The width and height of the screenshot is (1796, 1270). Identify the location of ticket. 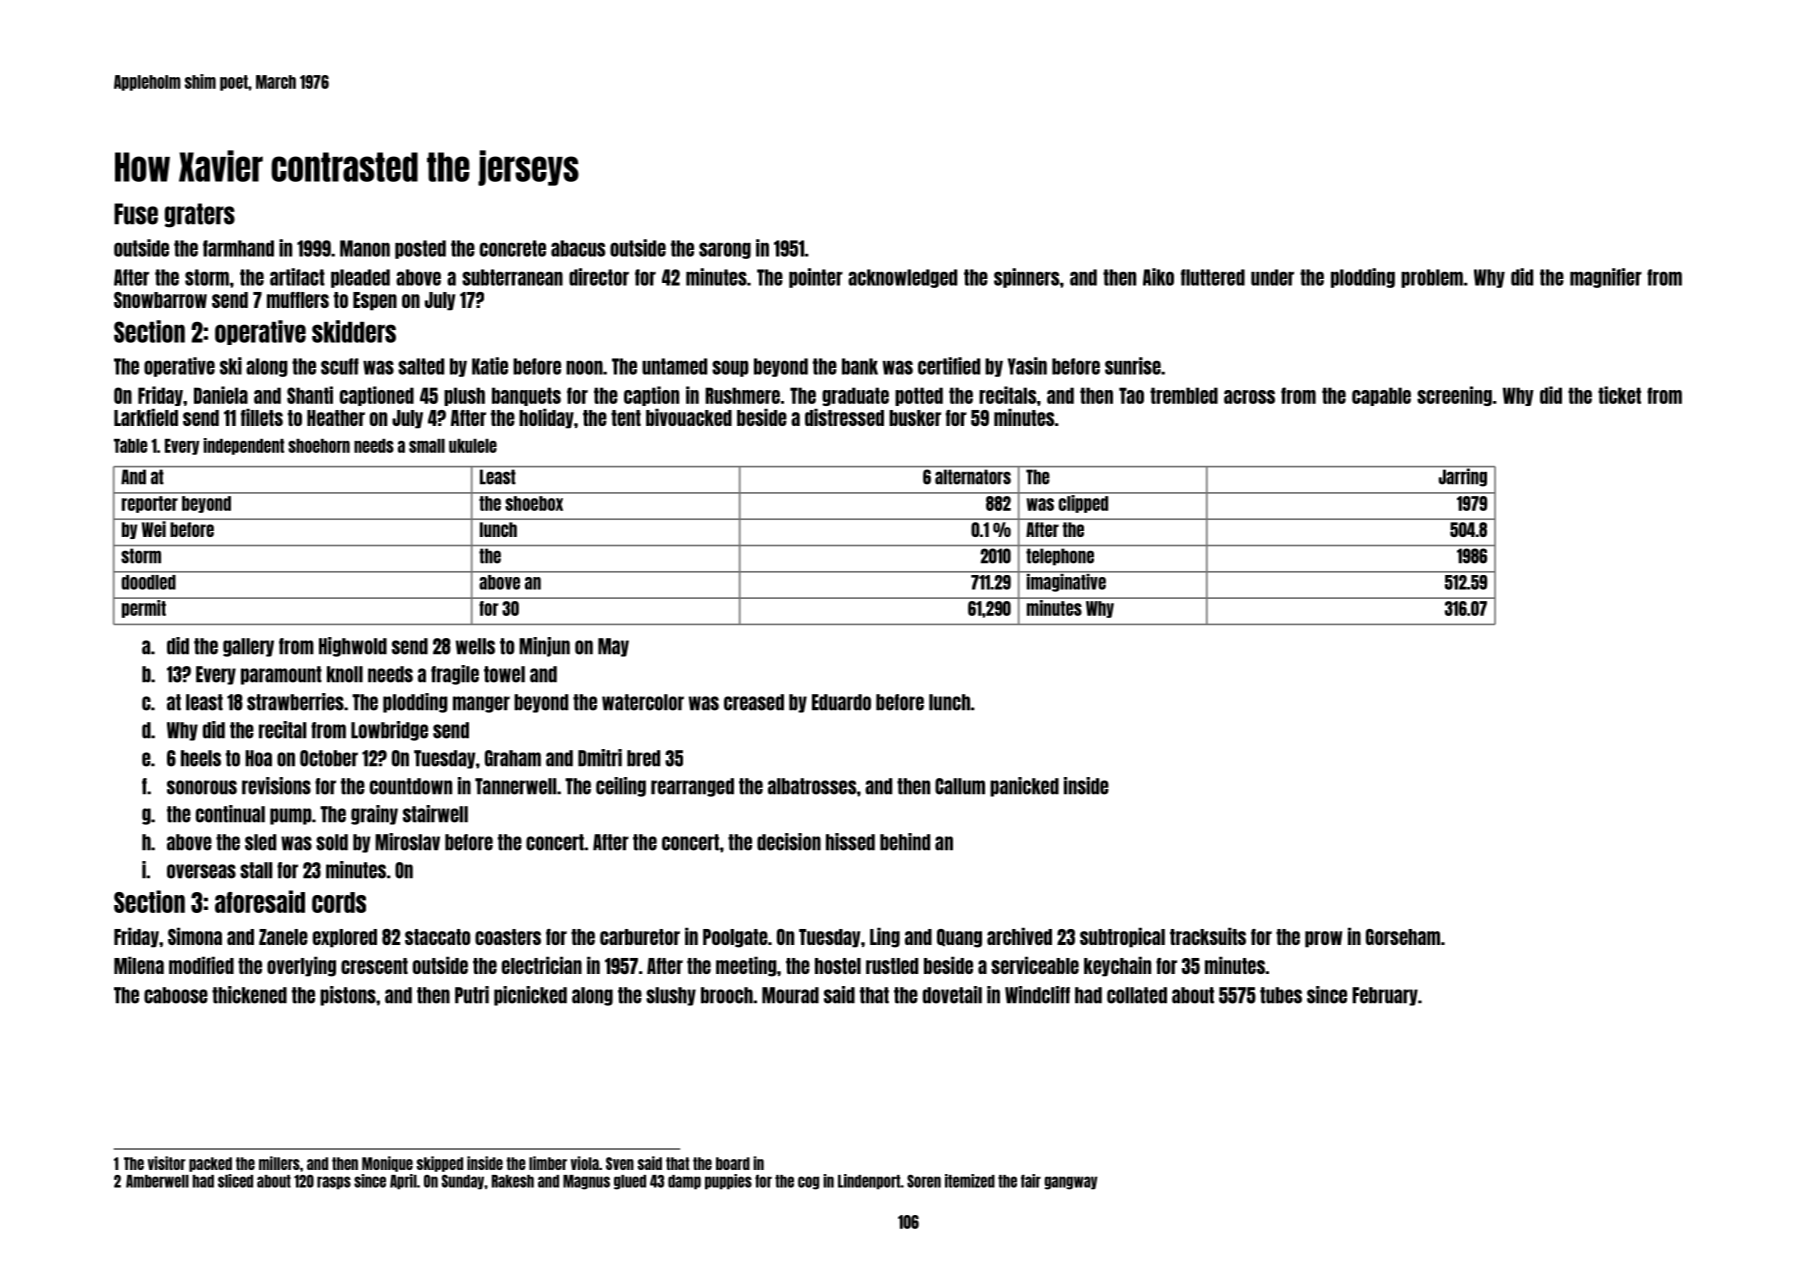
(1619, 395).
